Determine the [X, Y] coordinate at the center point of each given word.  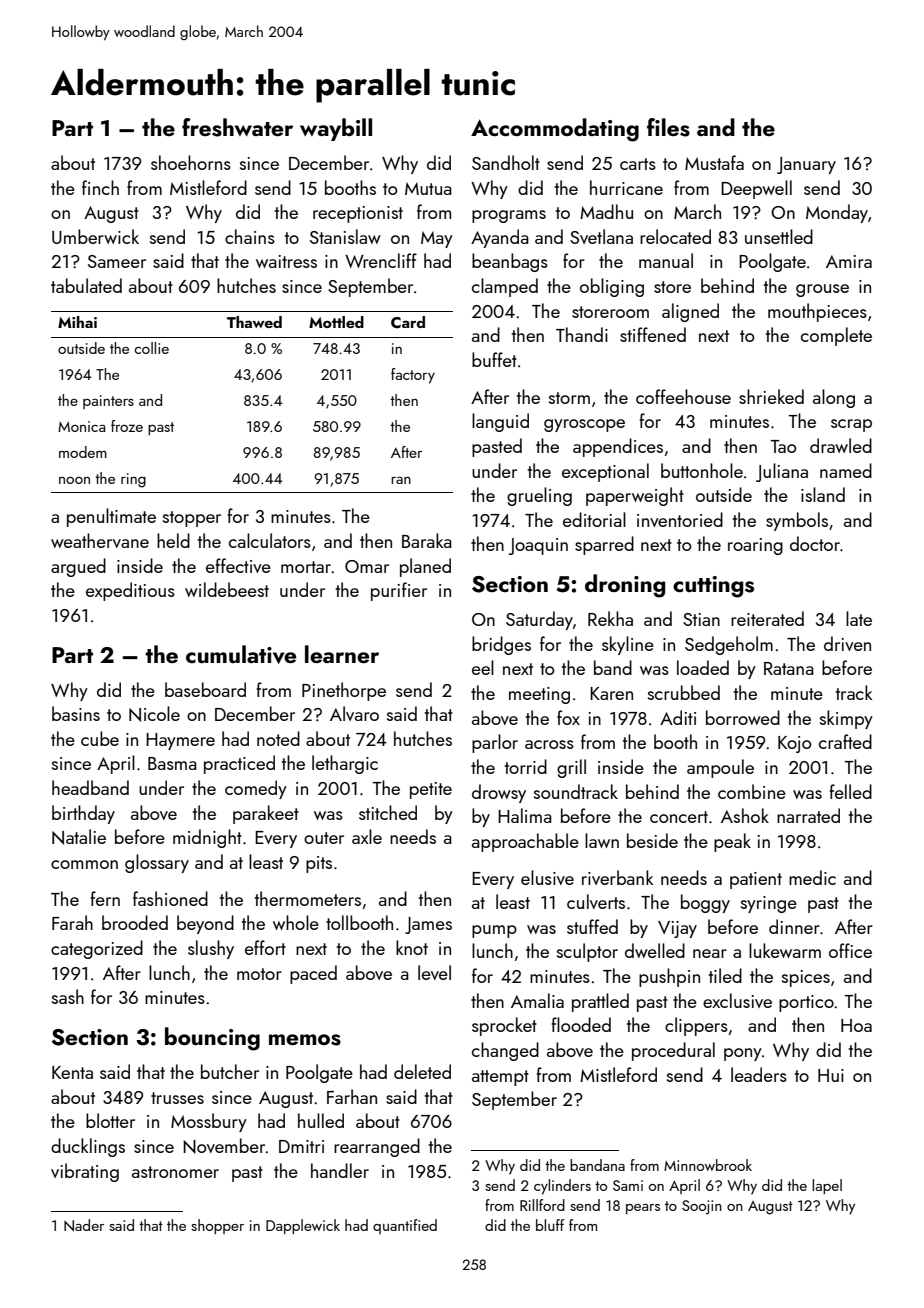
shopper [217, 1226]
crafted [845, 741]
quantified [405, 1226]
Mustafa [714, 162]
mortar [306, 567]
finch [100, 187]
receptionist [358, 214]
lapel [827, 1186]
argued [78, 567]
